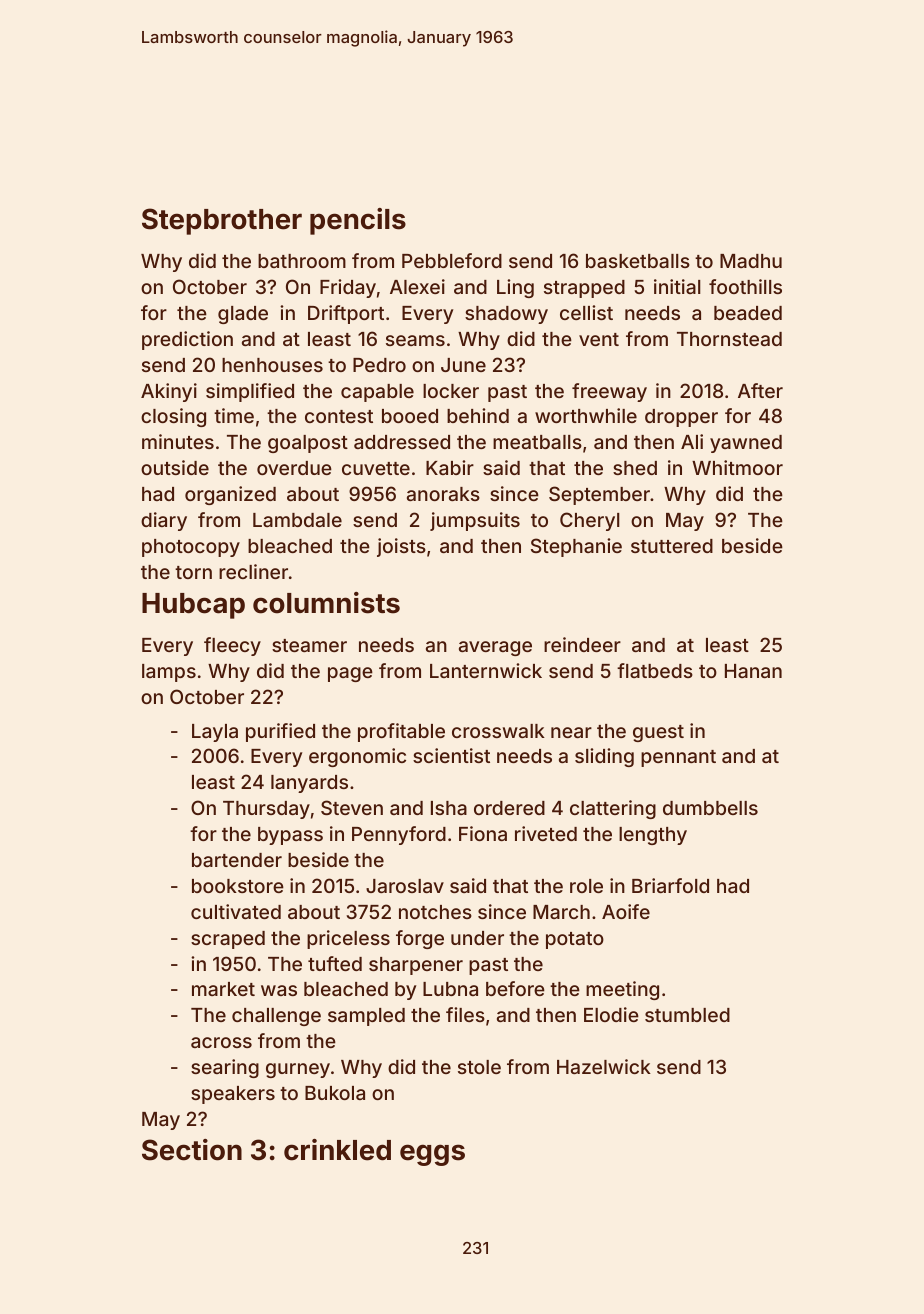  Describe the element at coordinates (537, 442) in the screenshot. I see `meatballs` at that location.
